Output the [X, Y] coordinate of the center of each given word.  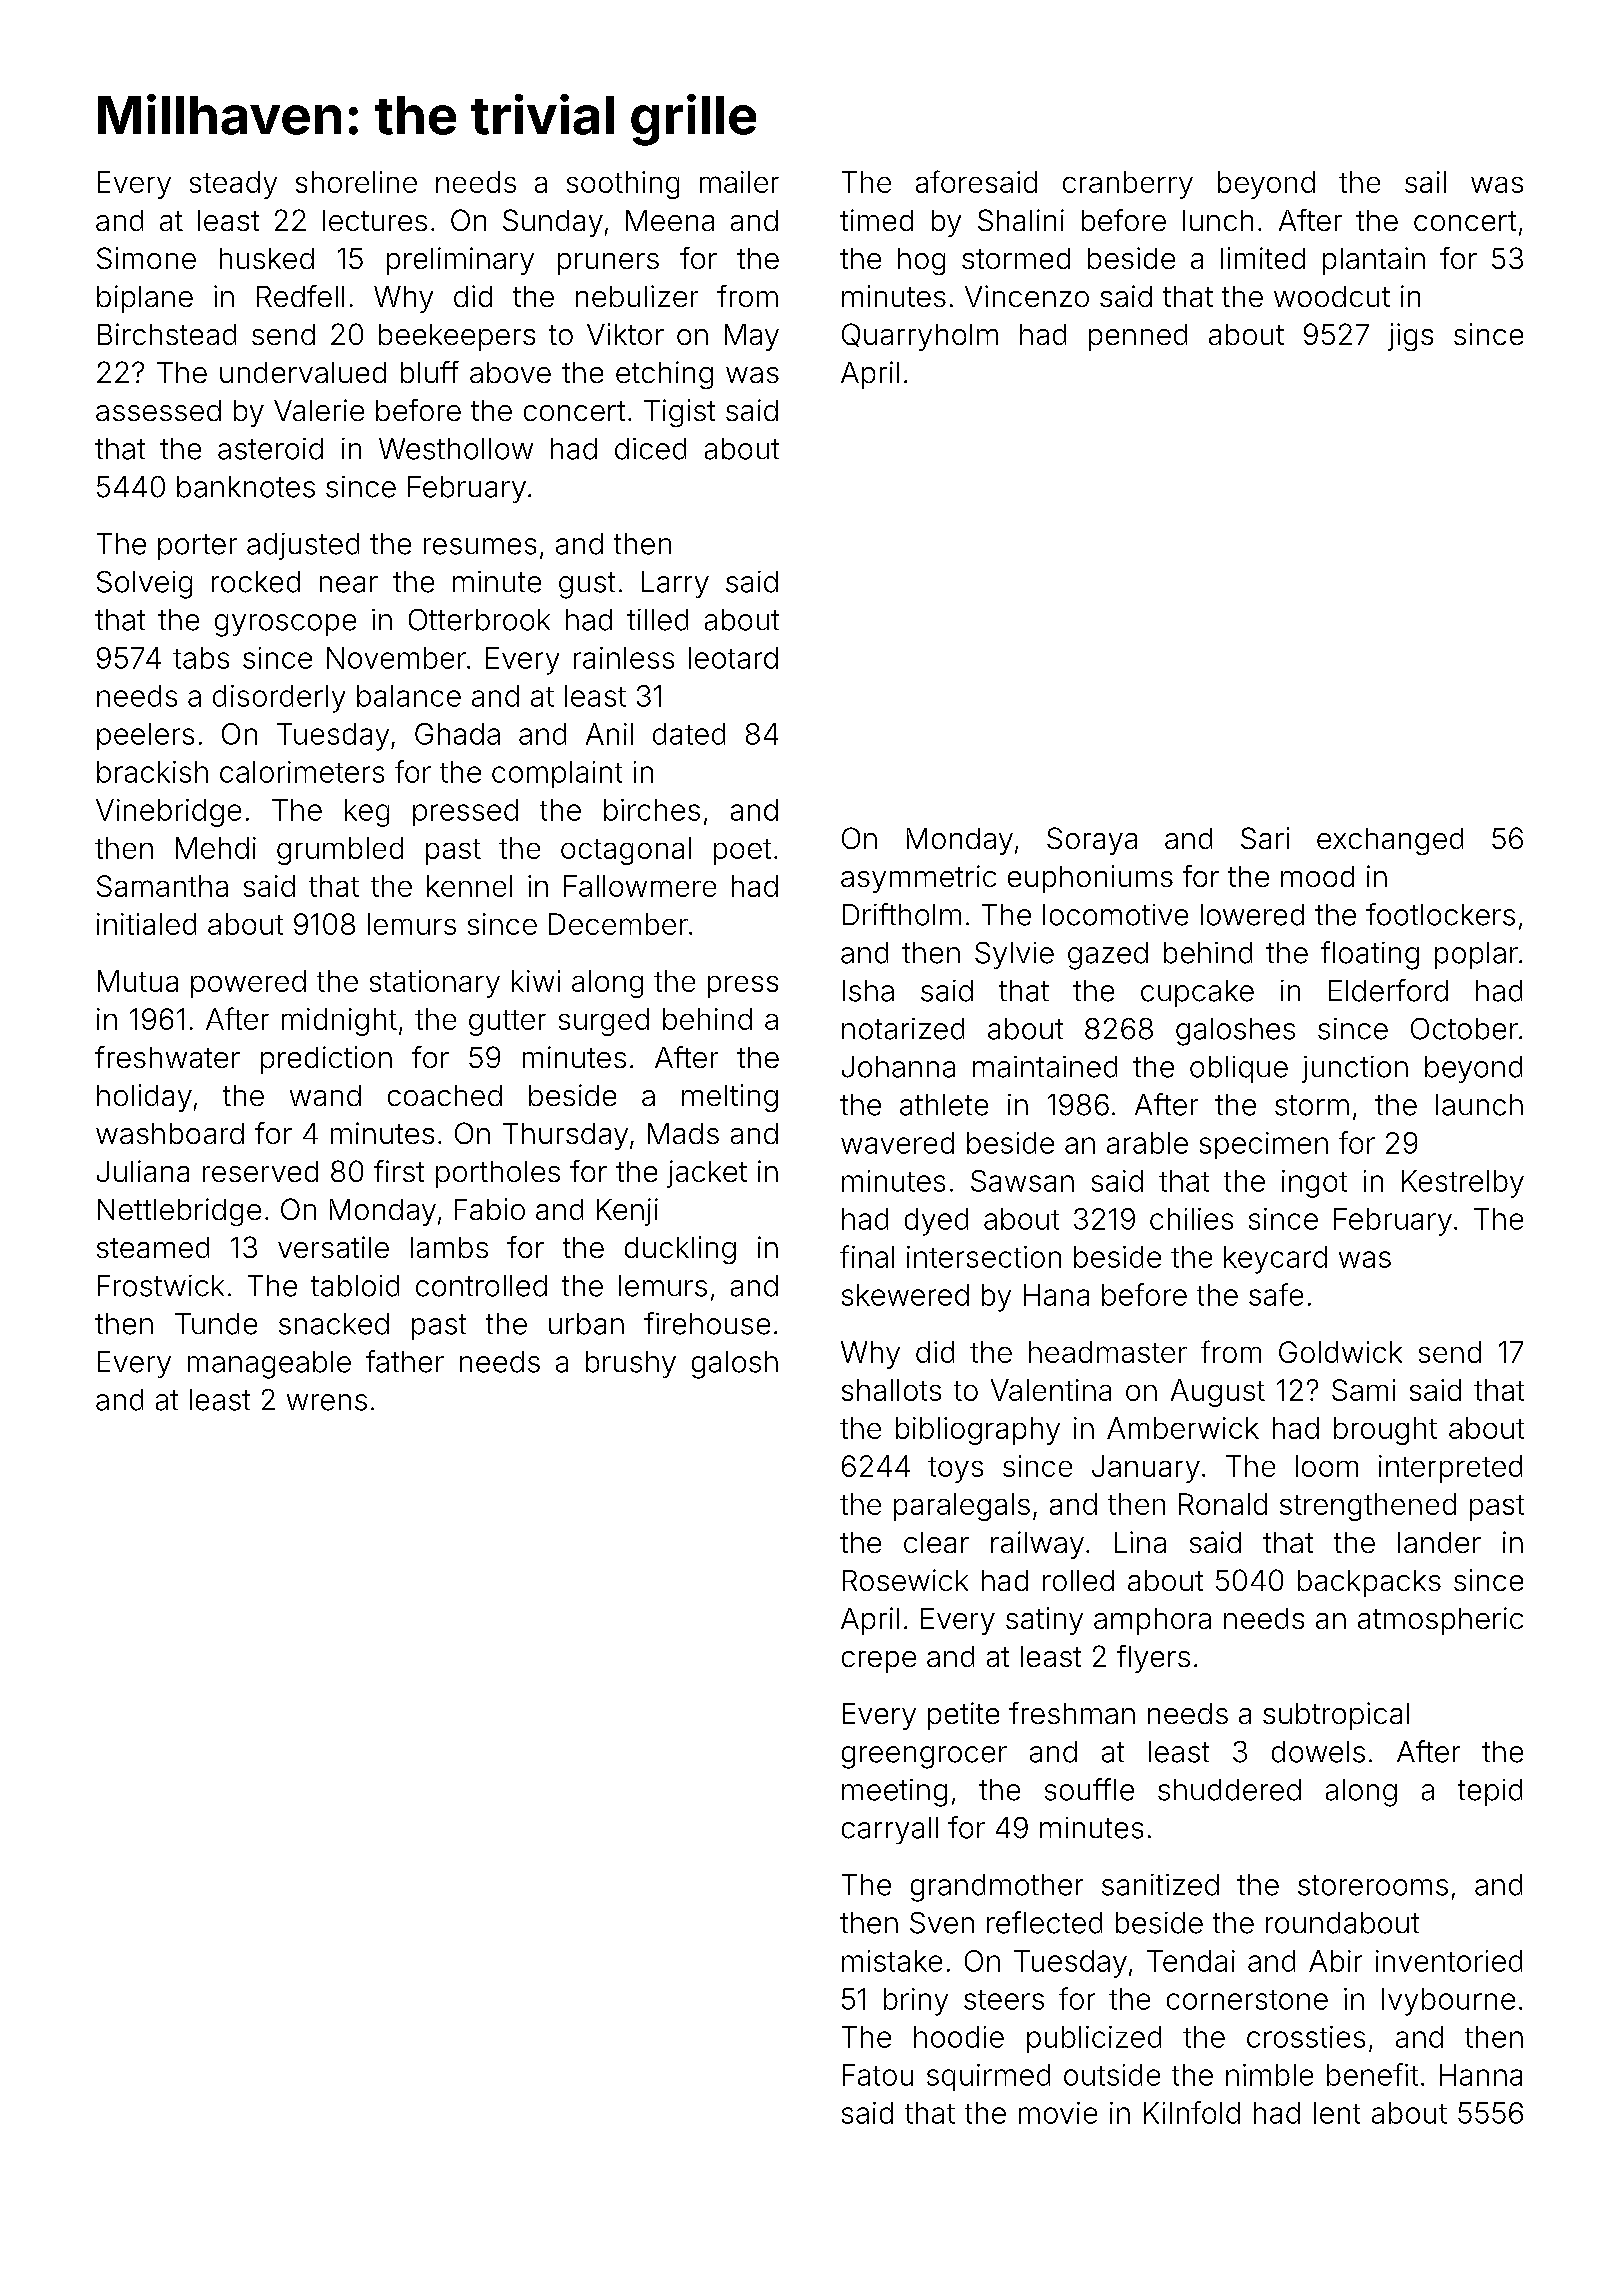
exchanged [1390, 841]
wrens [327, 1402]
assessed [158, 410]
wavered [897, 1143]
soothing [623, 185]
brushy [631, 1364]
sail [1425, 182]
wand [325, 1095]
